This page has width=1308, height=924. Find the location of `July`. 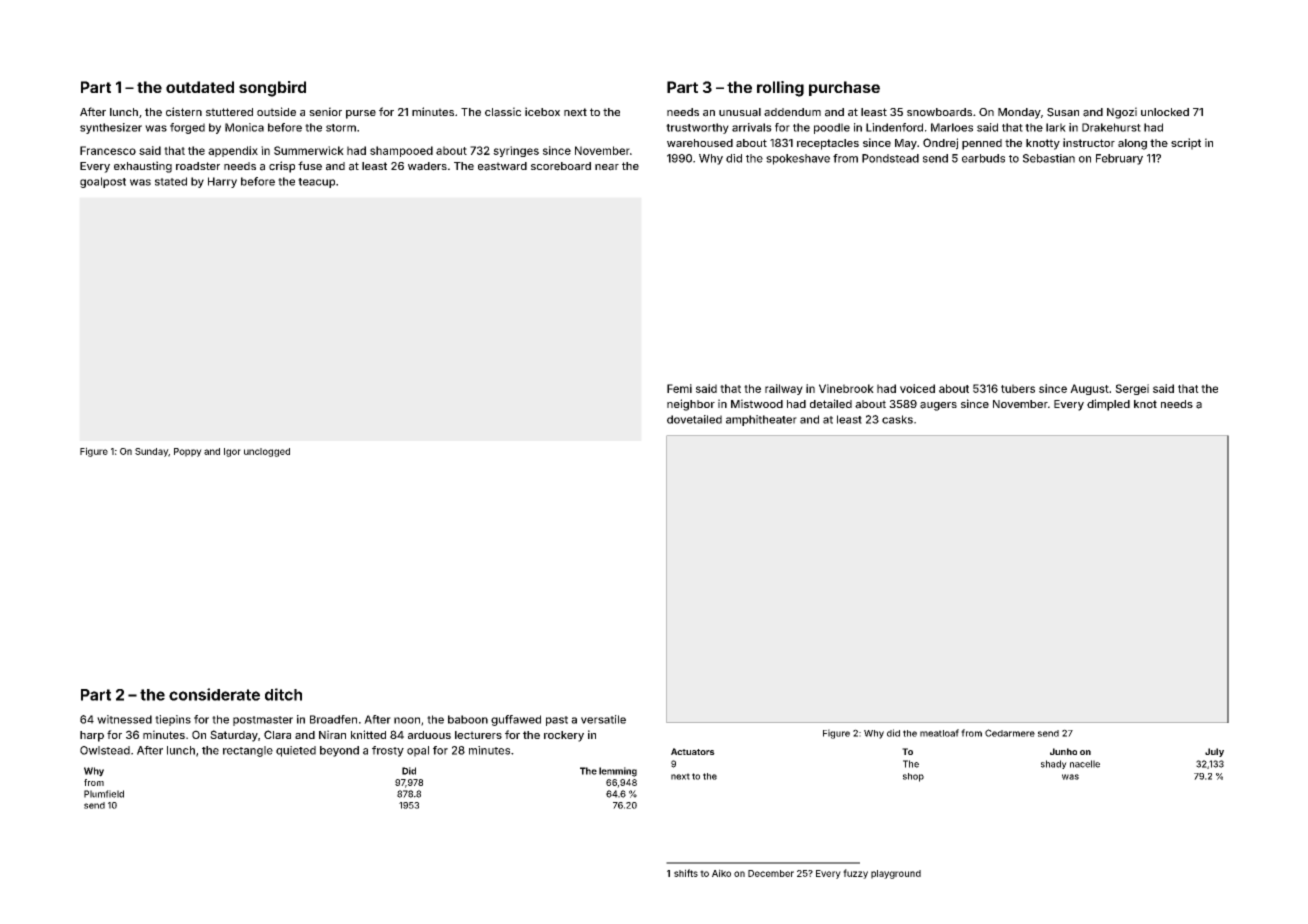

July is located at coordinates (1214, 752).
